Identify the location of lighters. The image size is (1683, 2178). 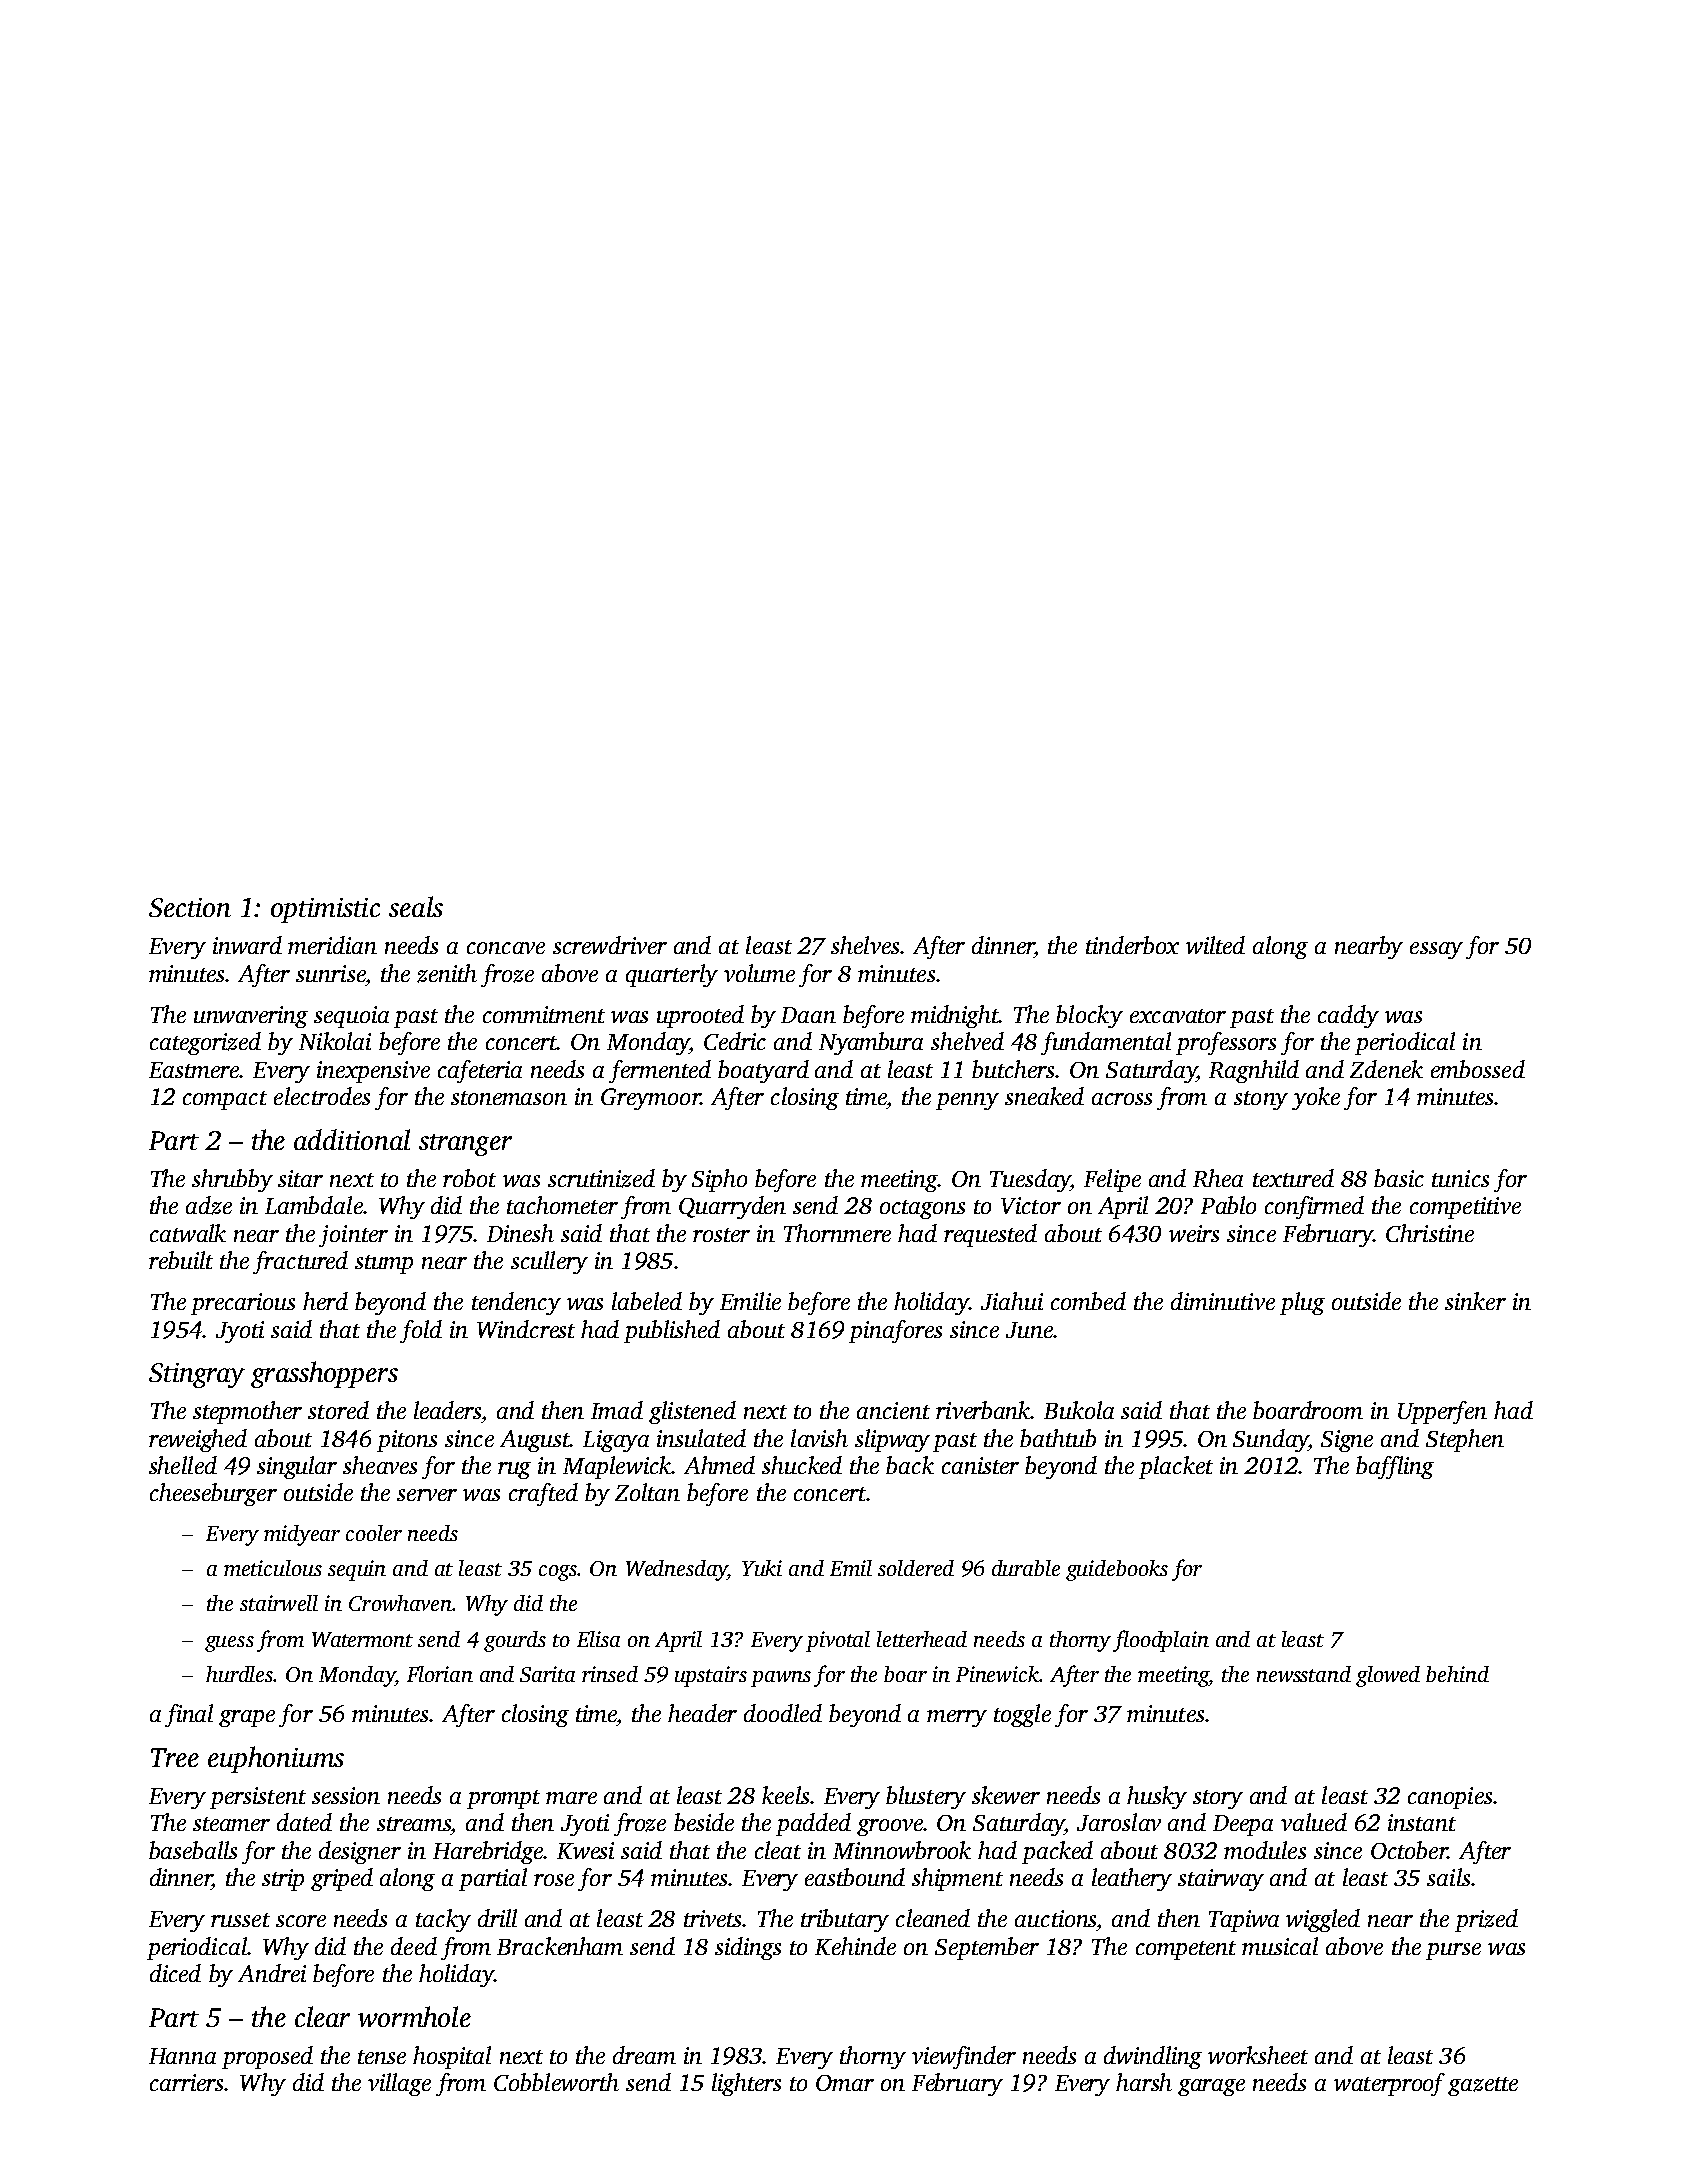
(746, 2084).
